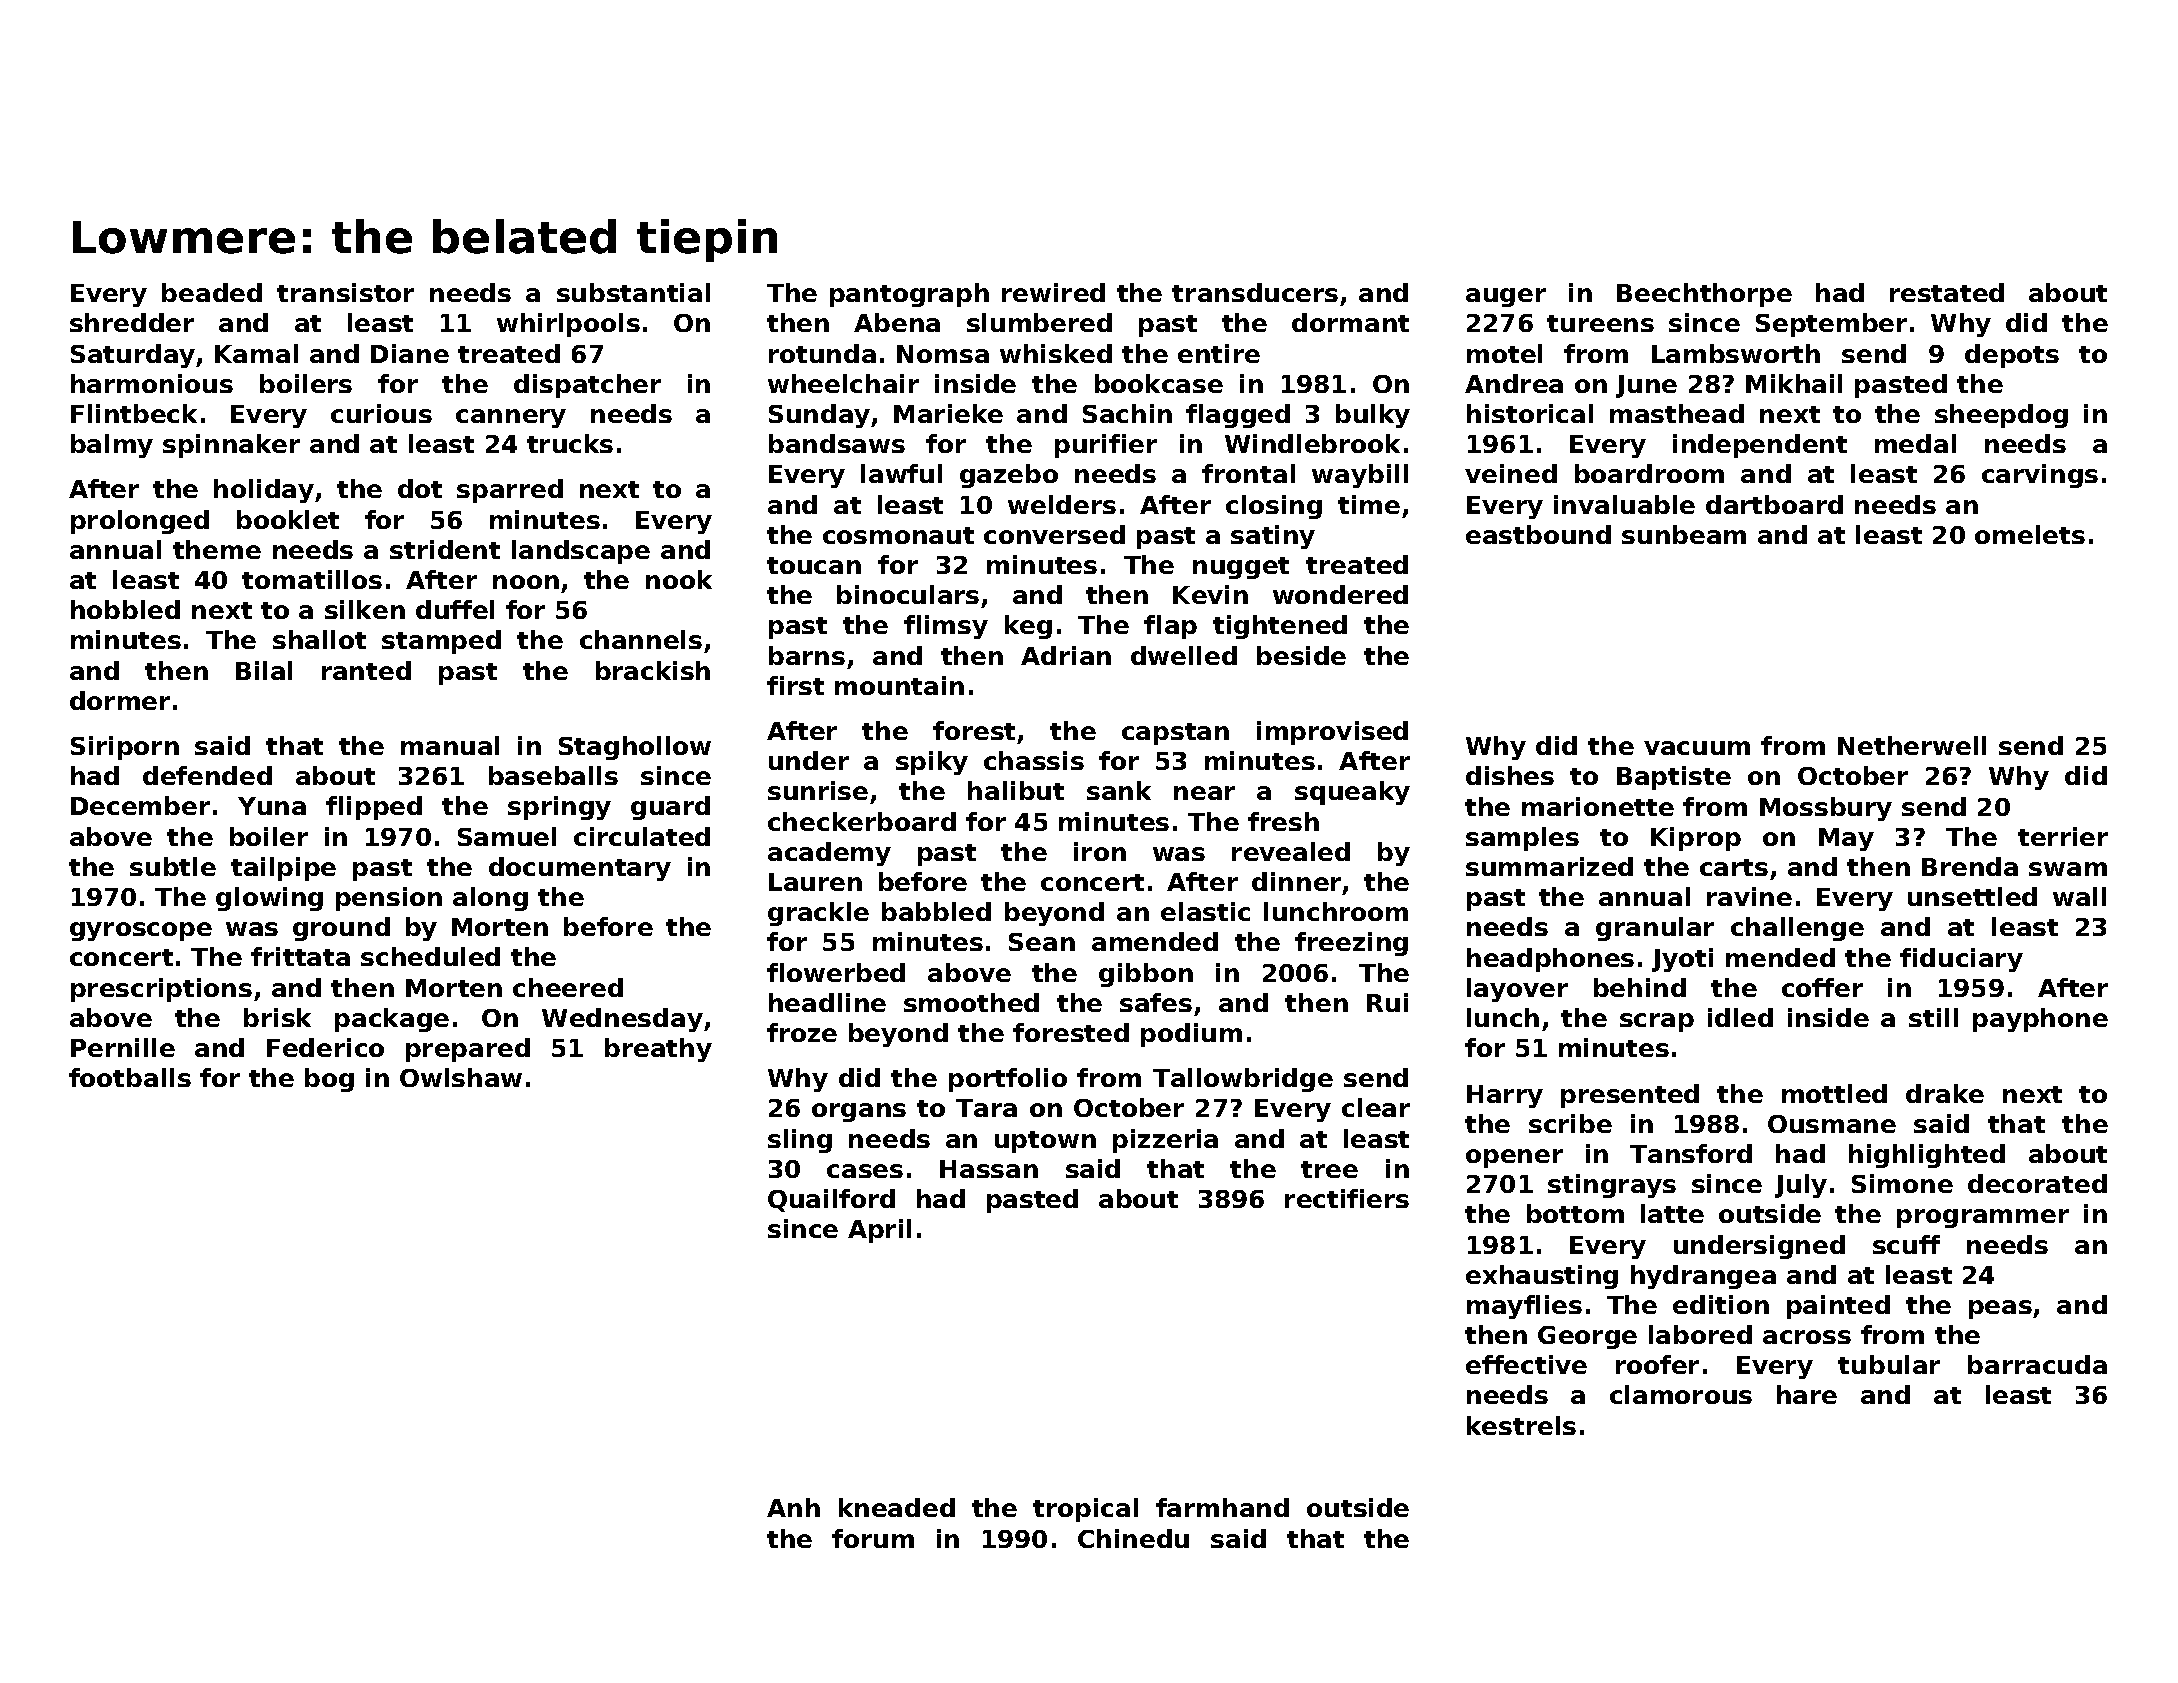 This screenshot has width=2178, height=1683. What do you see at coordinates (1332, 733) in the screenshot?
I see `improvised` at bounding box center [1332, 733].
